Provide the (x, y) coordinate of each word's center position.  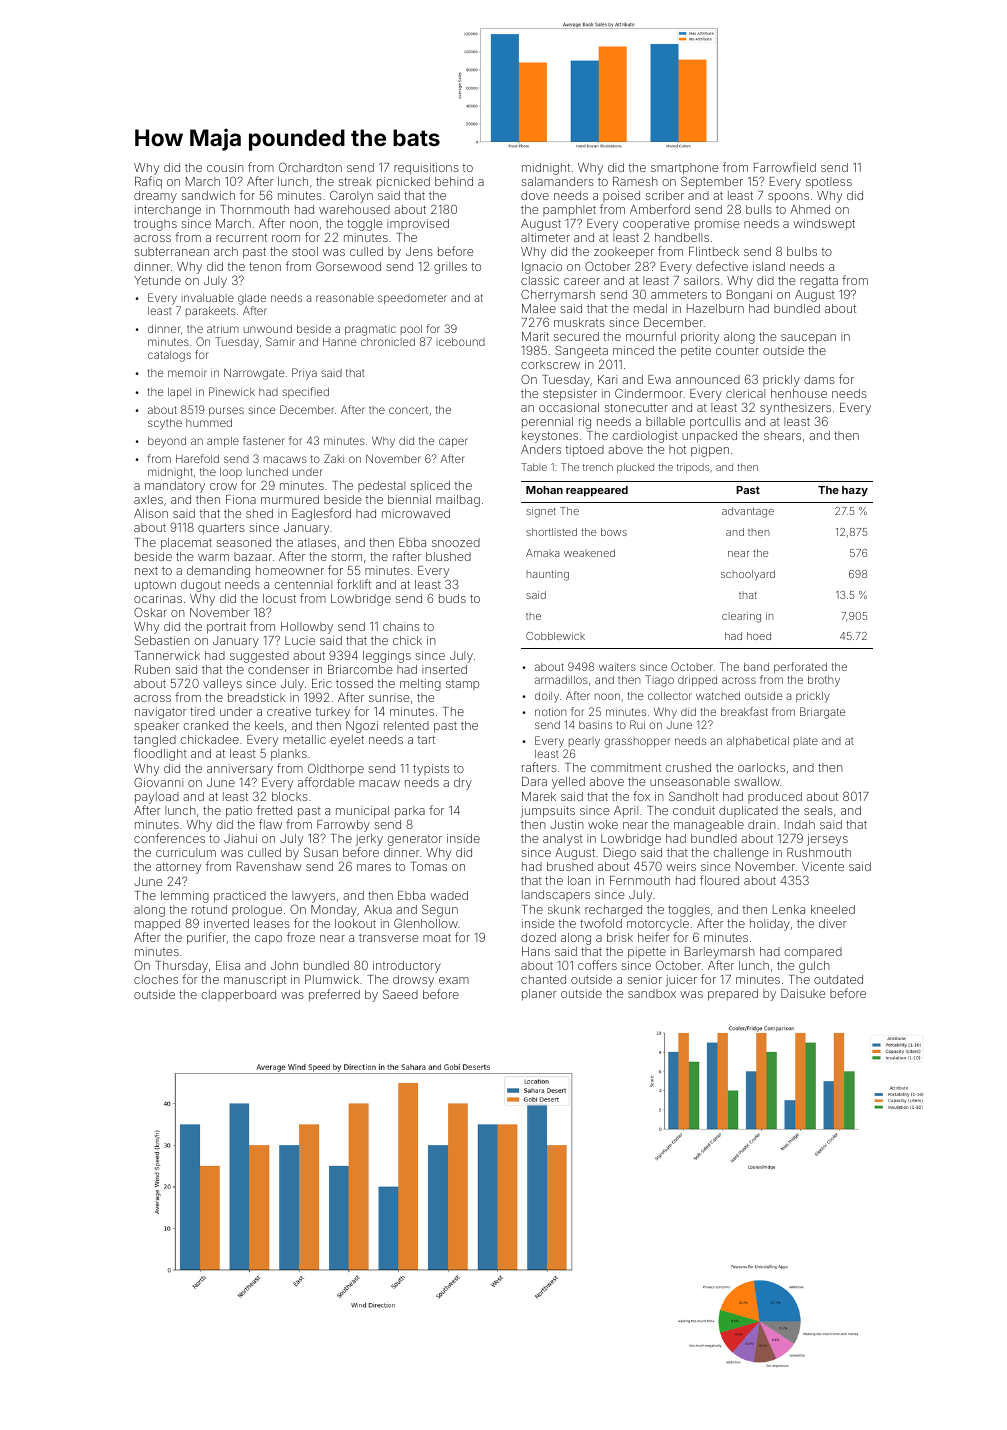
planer (539, 995)
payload (157, 798)
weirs (681, 866)
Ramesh (635, 181)
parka (410, 812)
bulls (759, 209)
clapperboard (239, 996)
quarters (221, 529)
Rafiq (148, 182)
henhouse (799, 393)
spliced (430, 487)
